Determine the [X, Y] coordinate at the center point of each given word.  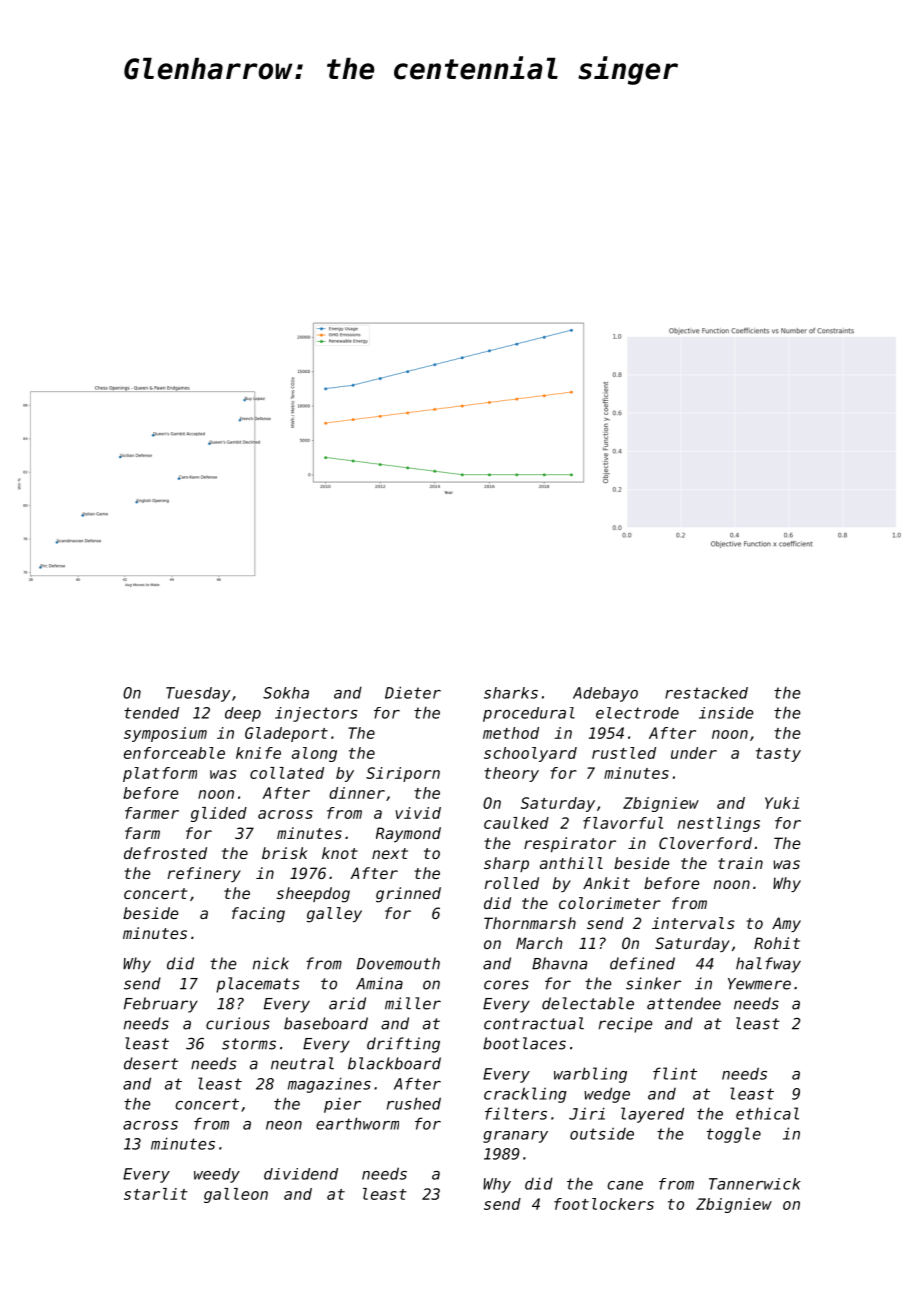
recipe [625, 1025]
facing [258, 915]
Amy [786, 924]
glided [219, 814]
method [511, 733]
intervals [693, 923]
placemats [258, 985]
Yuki [782, 803]
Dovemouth [398, 963]
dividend [301, 1174]
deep [243, 714]
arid [347, 1003]
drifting [403, 1045]
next [390, 853]
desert [151, 1063]
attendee [684, 1003]
